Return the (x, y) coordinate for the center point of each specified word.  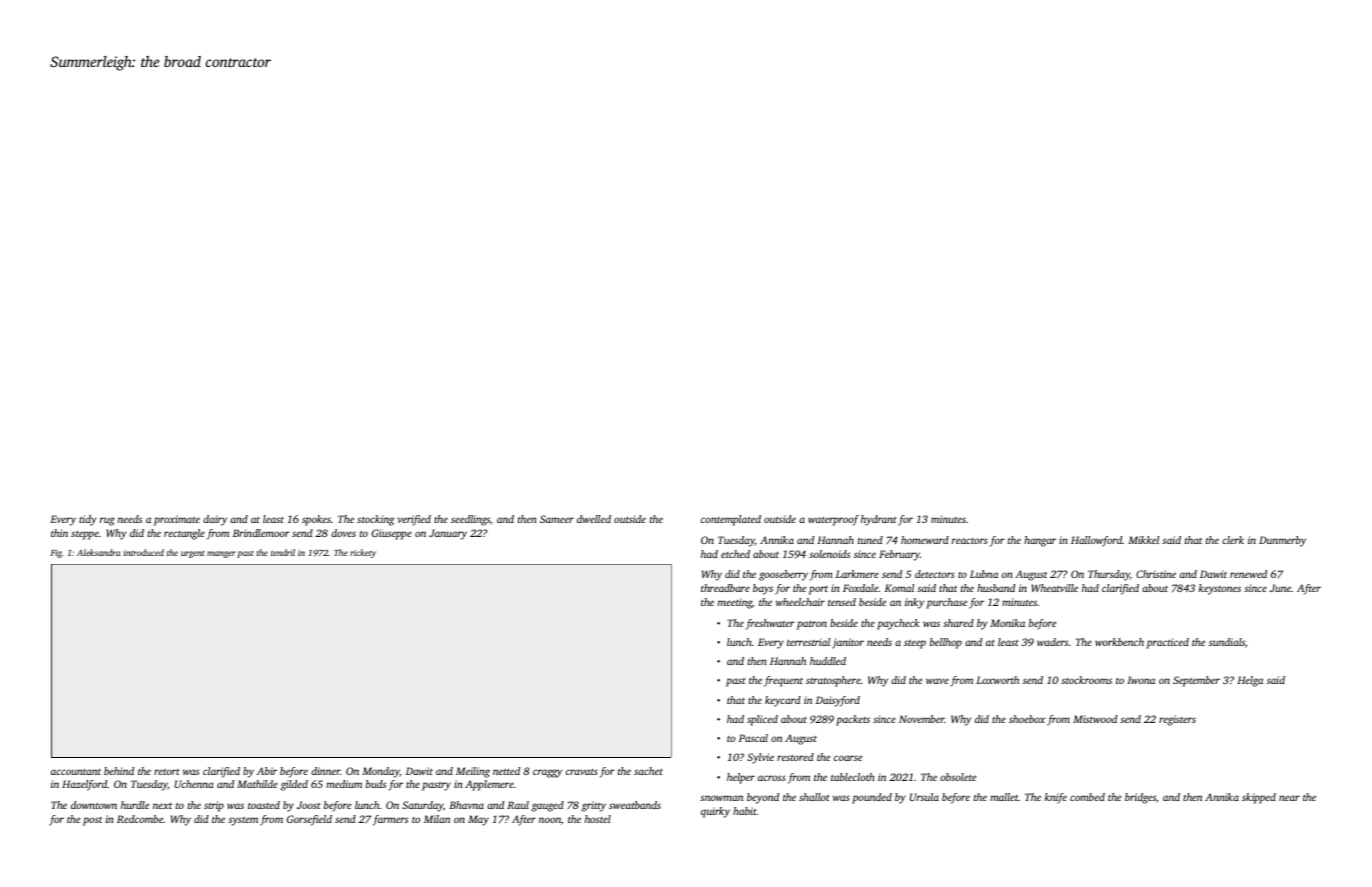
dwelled (594, 519)
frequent (783, 681)
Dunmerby (1282, 541)
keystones (1219, 589)
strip (214, 806)
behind (119, 771)
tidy (88, 520)
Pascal (753, 738)
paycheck (898, 624)
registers (1177, 720)
